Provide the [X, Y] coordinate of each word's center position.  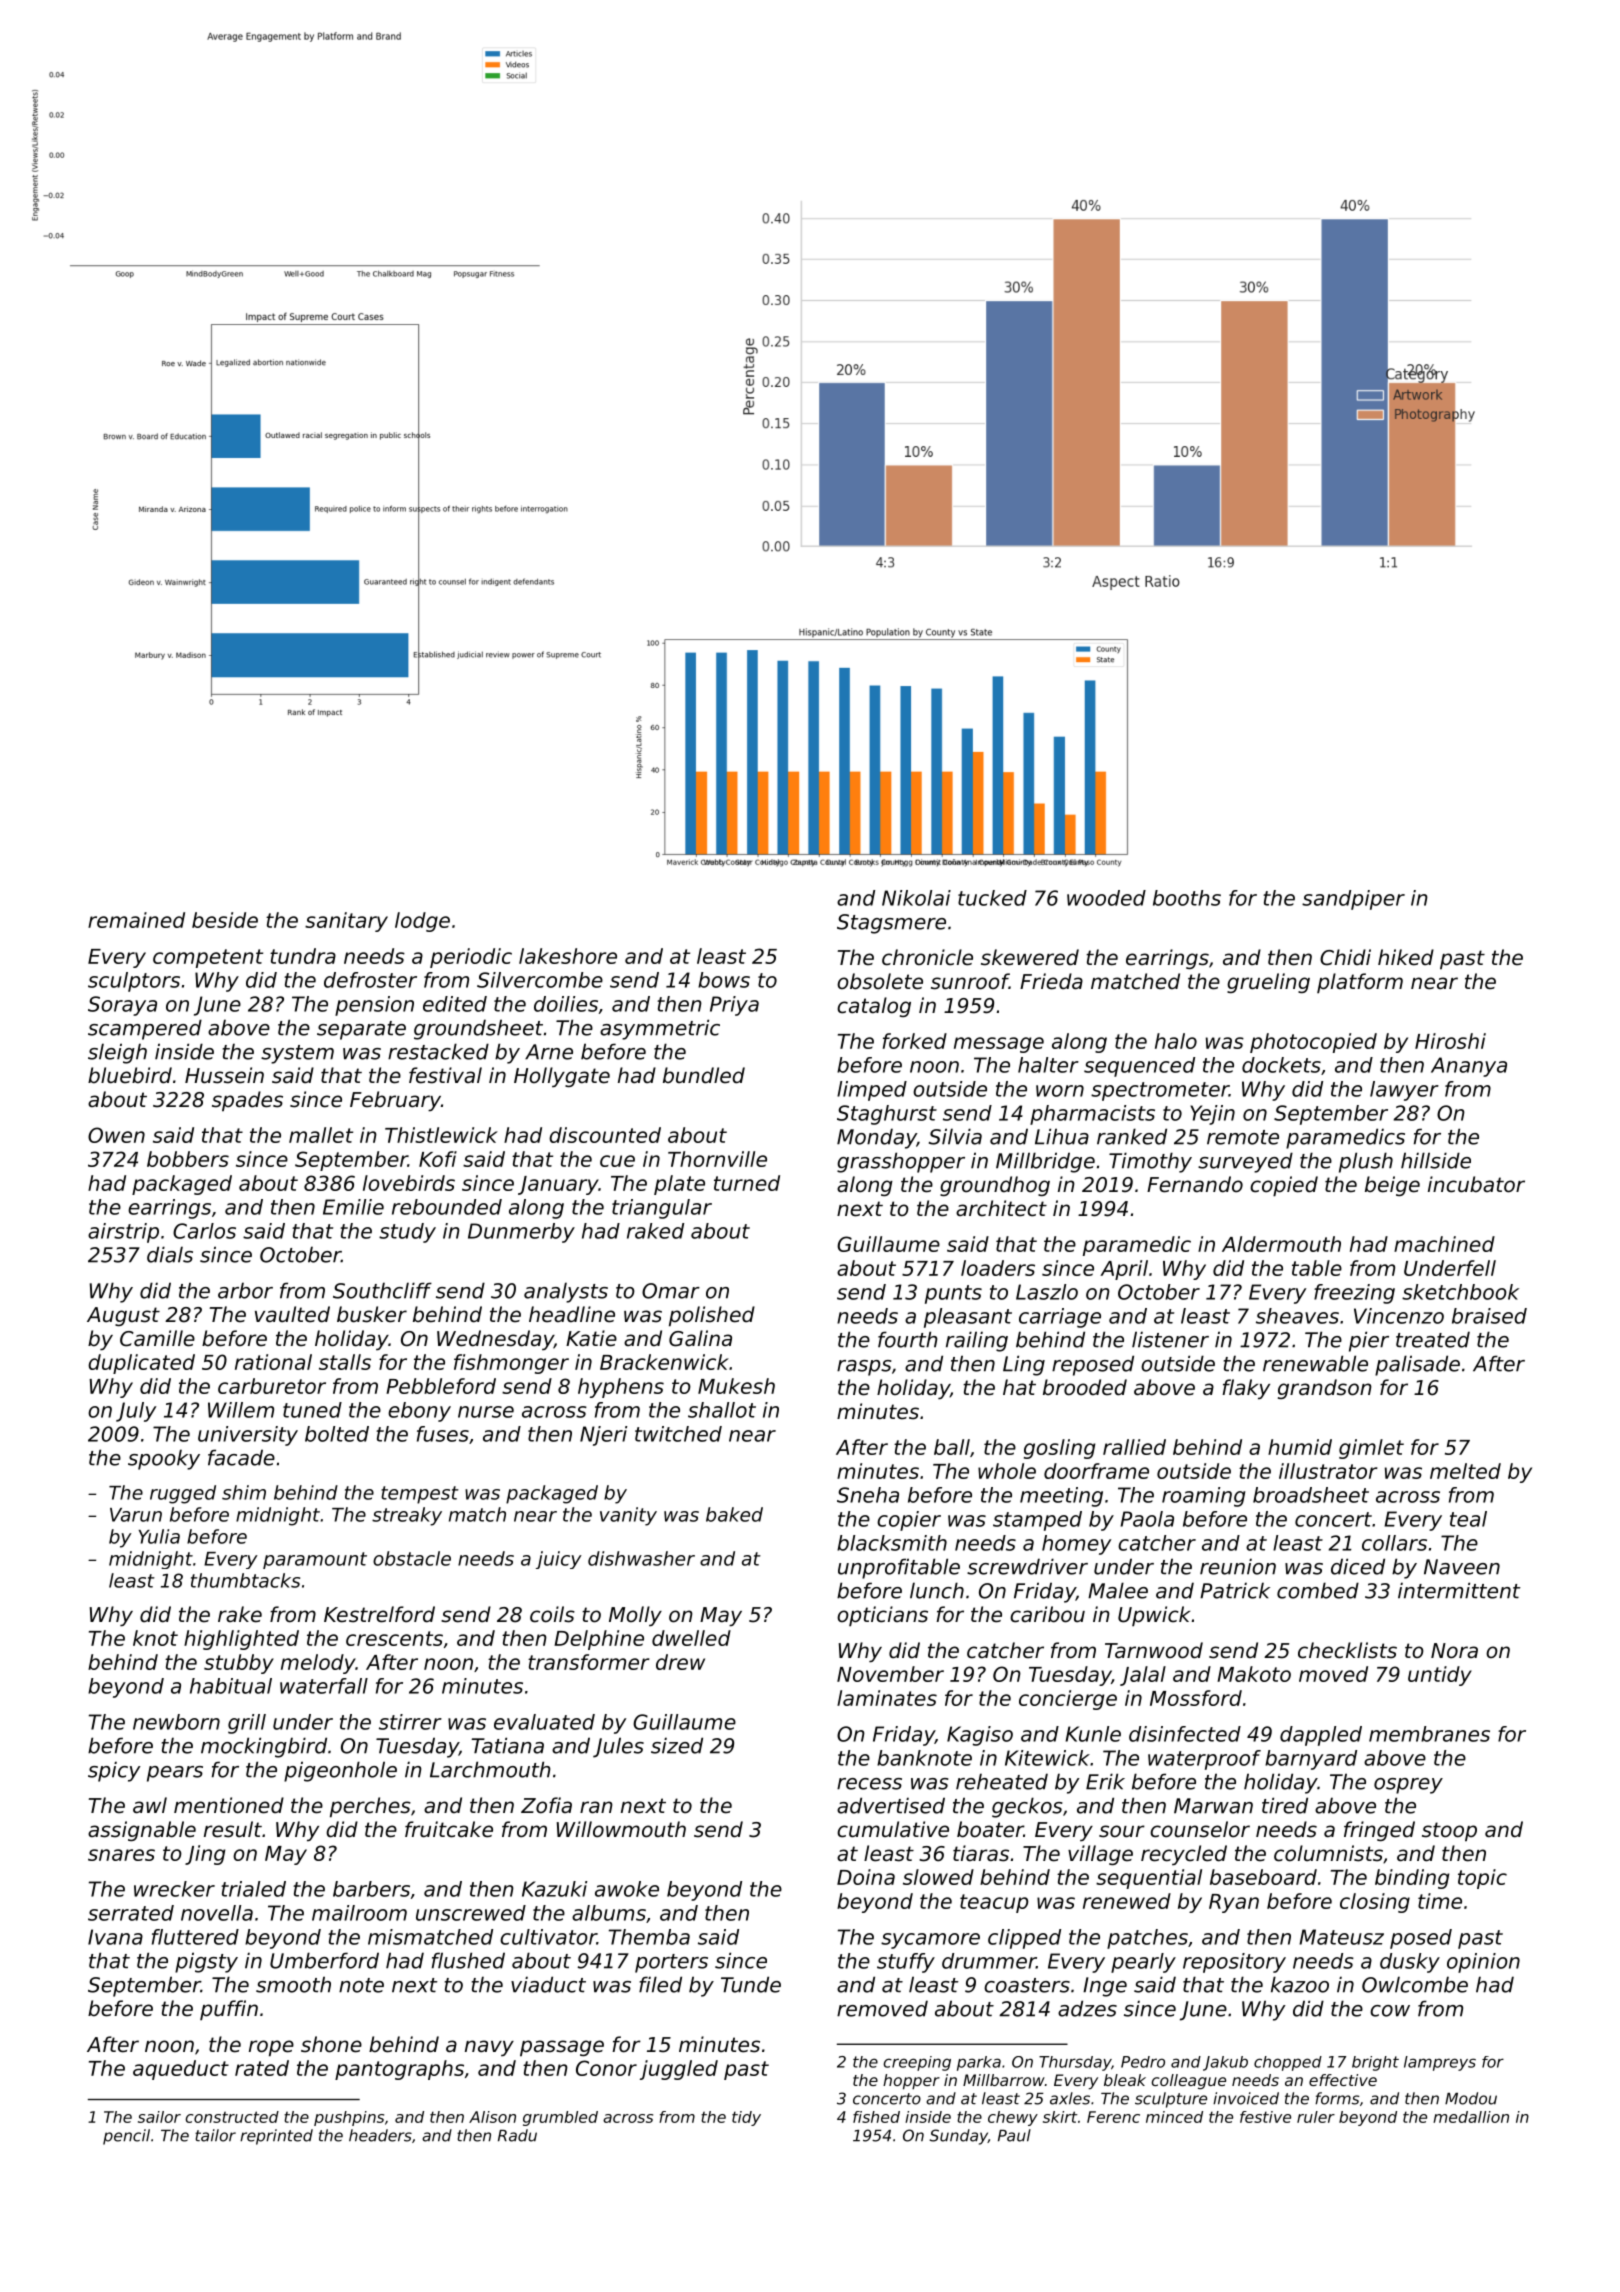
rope [271, 2048]
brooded [1085, 1387]
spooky [164, 1459]
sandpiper [1353, 900]
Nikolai [916, 898]
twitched [678, 1434]
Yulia [159, 1536]
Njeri [603, 1436]
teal [1468, 1519]
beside [225, 920]
